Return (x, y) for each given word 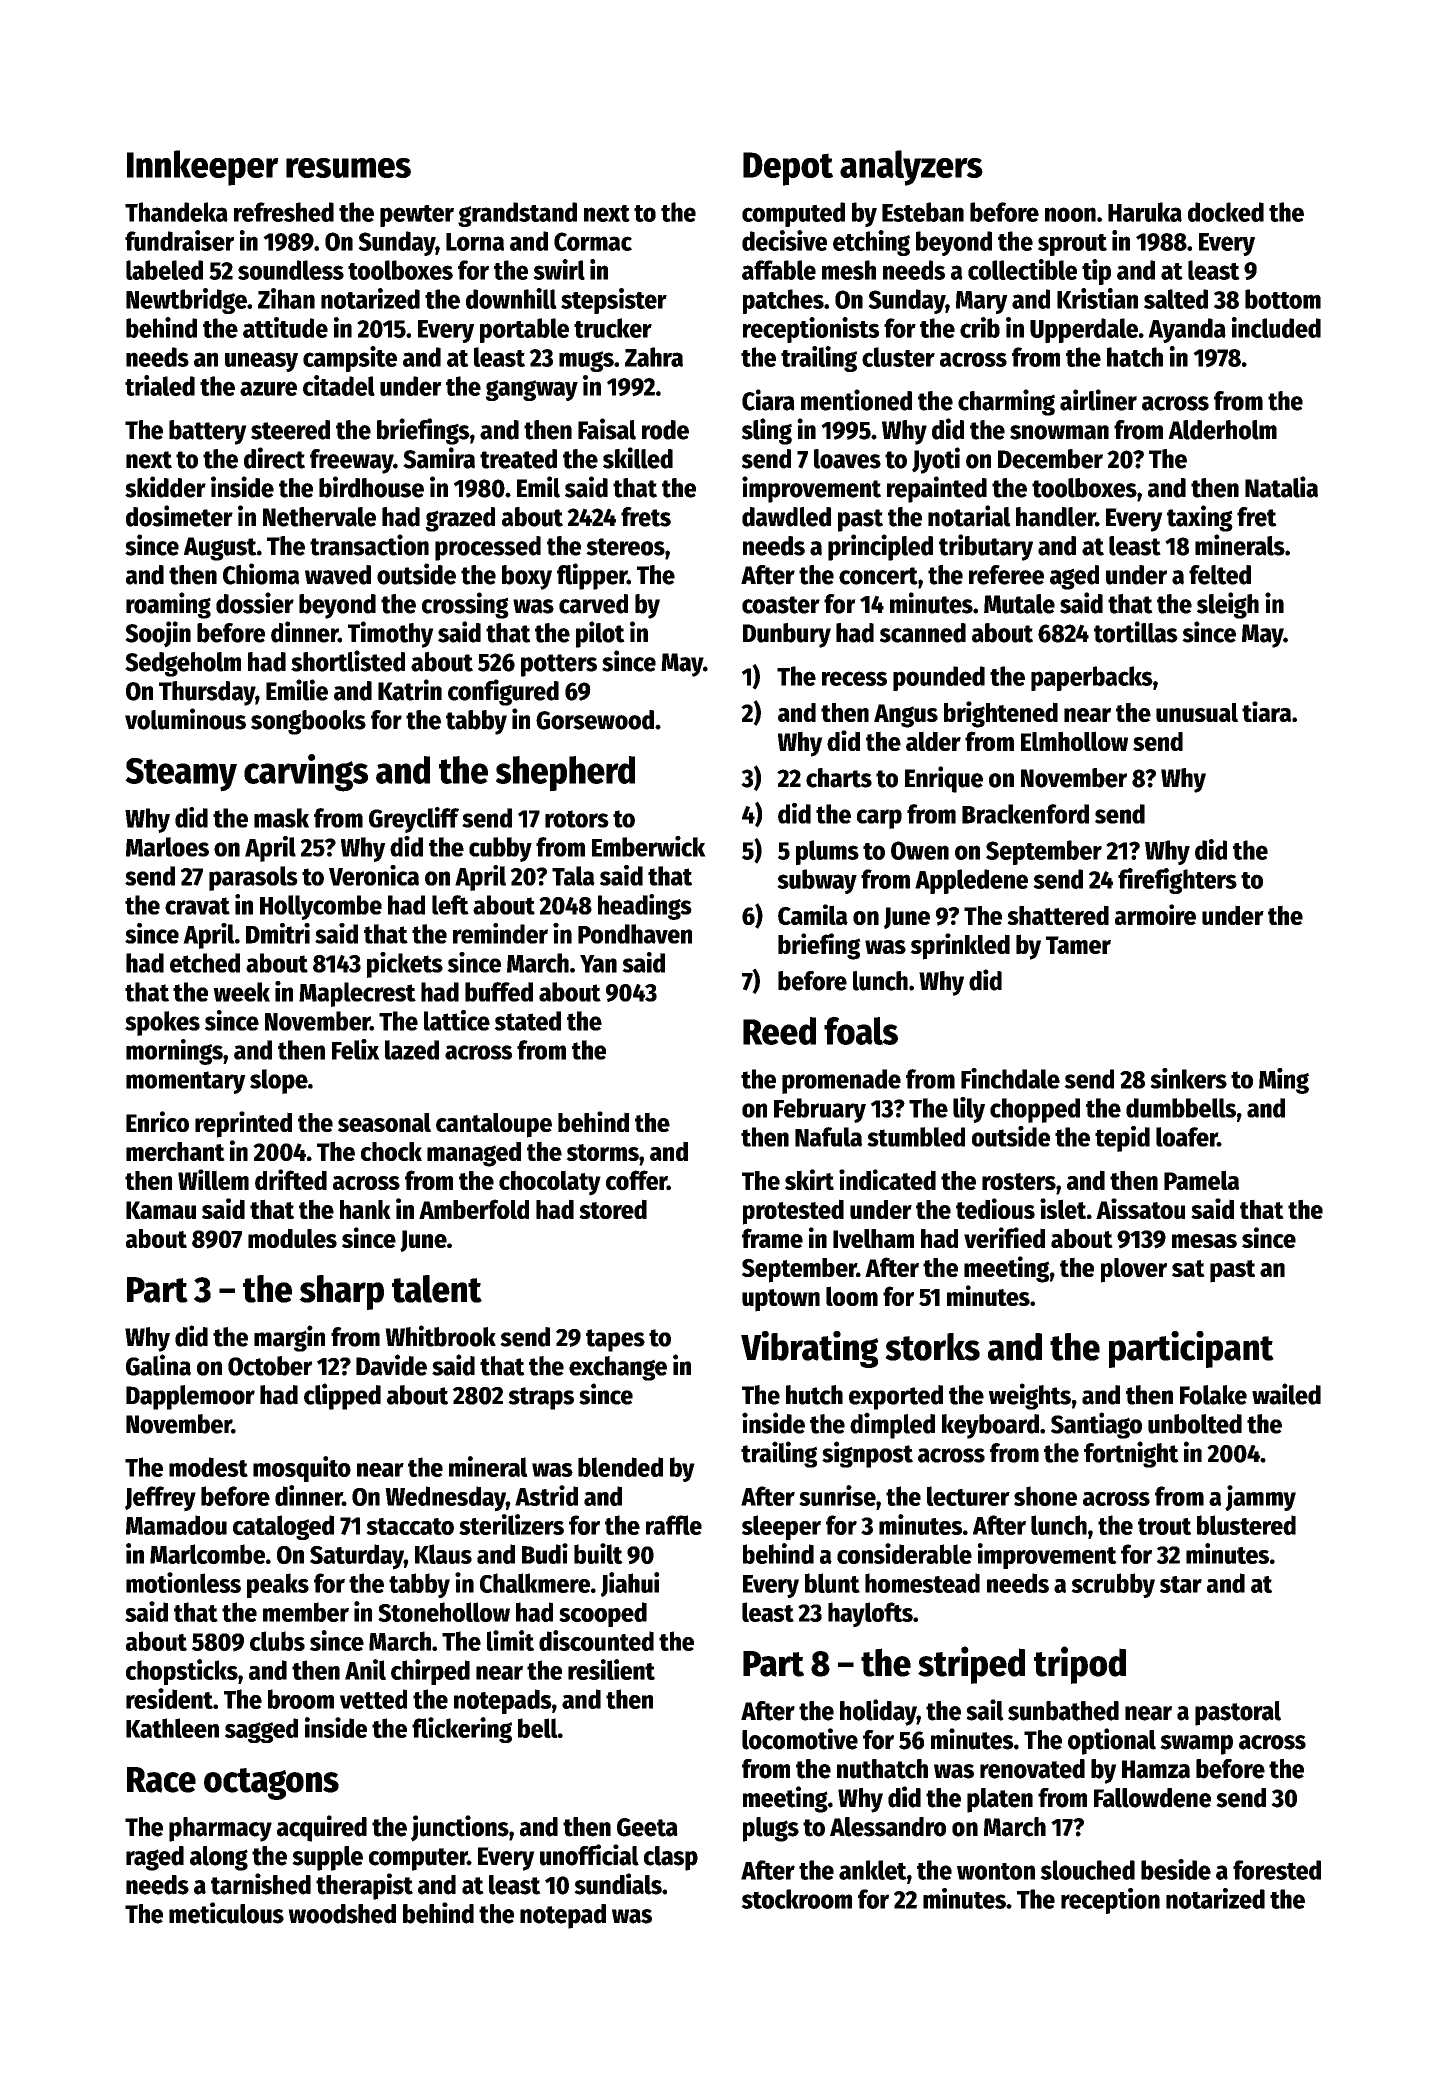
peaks (278, 1585)
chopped (1035, 1110)
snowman (1059, 432)
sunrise (837, 1495)
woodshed (342, 1914)
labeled (164, 270)
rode (665, 430)
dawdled (786, 517)
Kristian (1097, 298)
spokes (162, 1023)
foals (861, 1031)
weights (1030, 1396)
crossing (465, 605)
